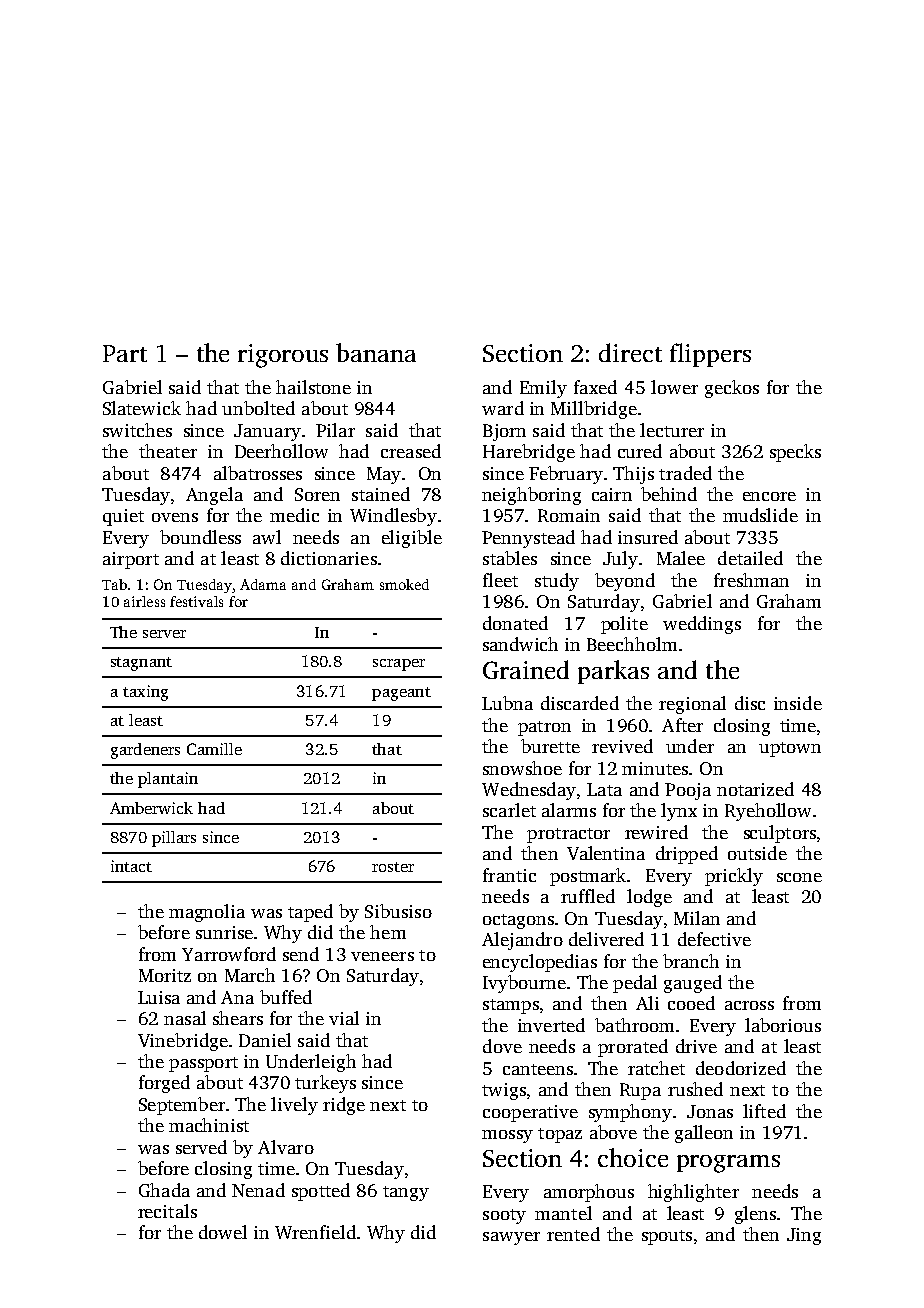 The height and width of the page is (1308, 924). Describe the element at coordinates (504, 432) in the page. I see `Bjorn` at that location.
